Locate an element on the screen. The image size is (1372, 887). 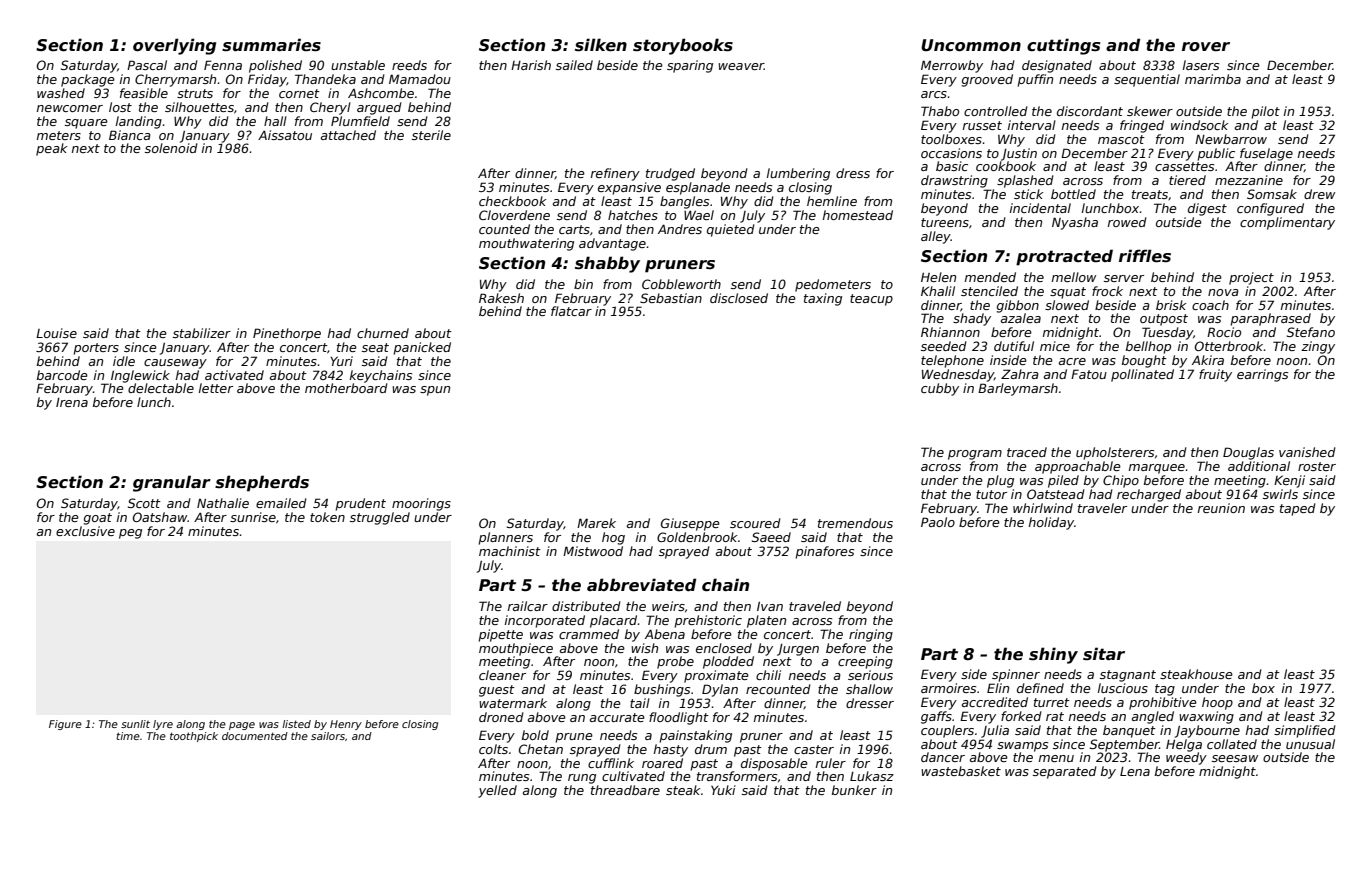
spun is located at coordinates (435, 391).
